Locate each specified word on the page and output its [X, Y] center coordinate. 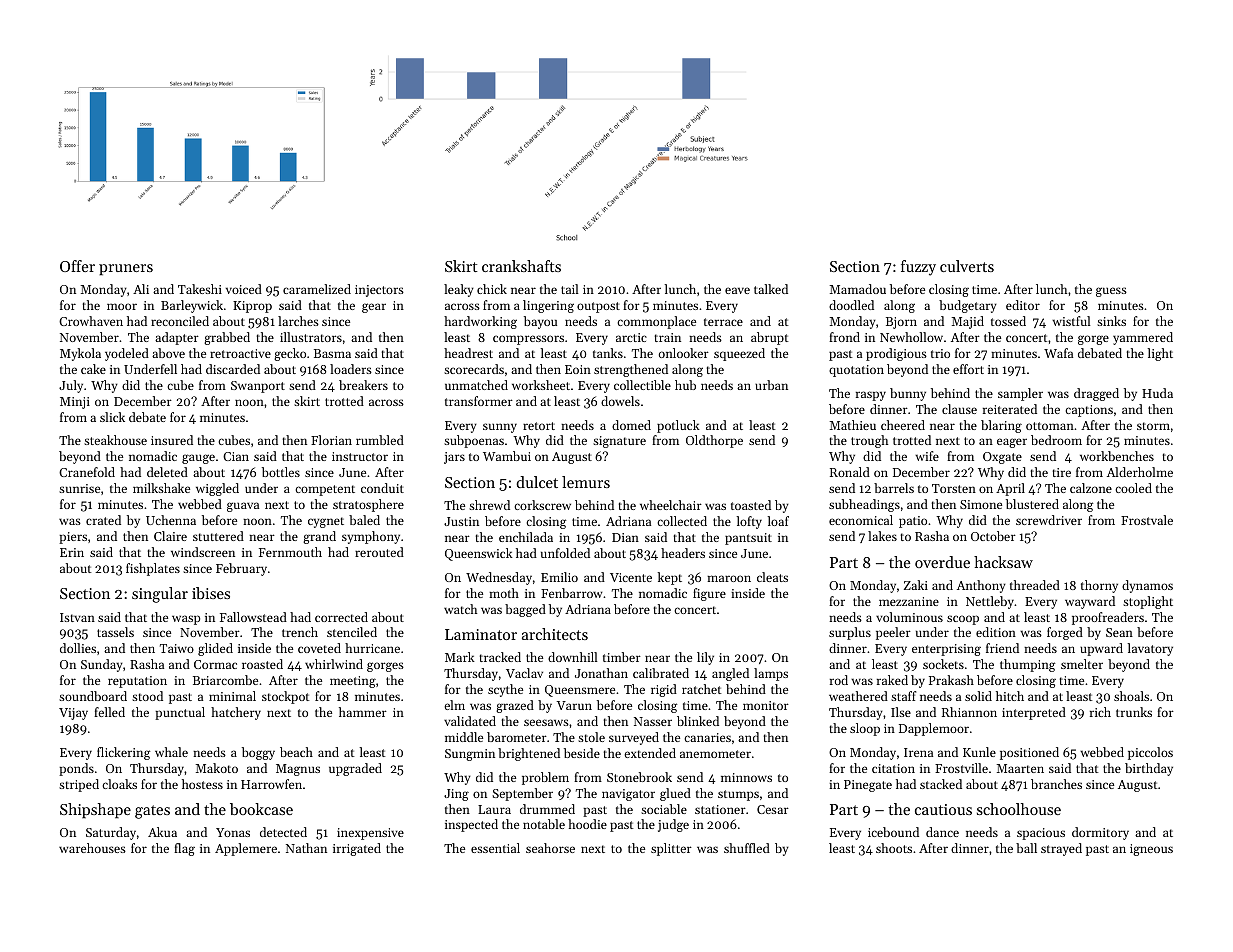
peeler [893, 633]
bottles [281, 472]
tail [570, 289]
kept [670, 578]
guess [1111, 292]
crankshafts [521, 266]
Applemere [246, 849]
